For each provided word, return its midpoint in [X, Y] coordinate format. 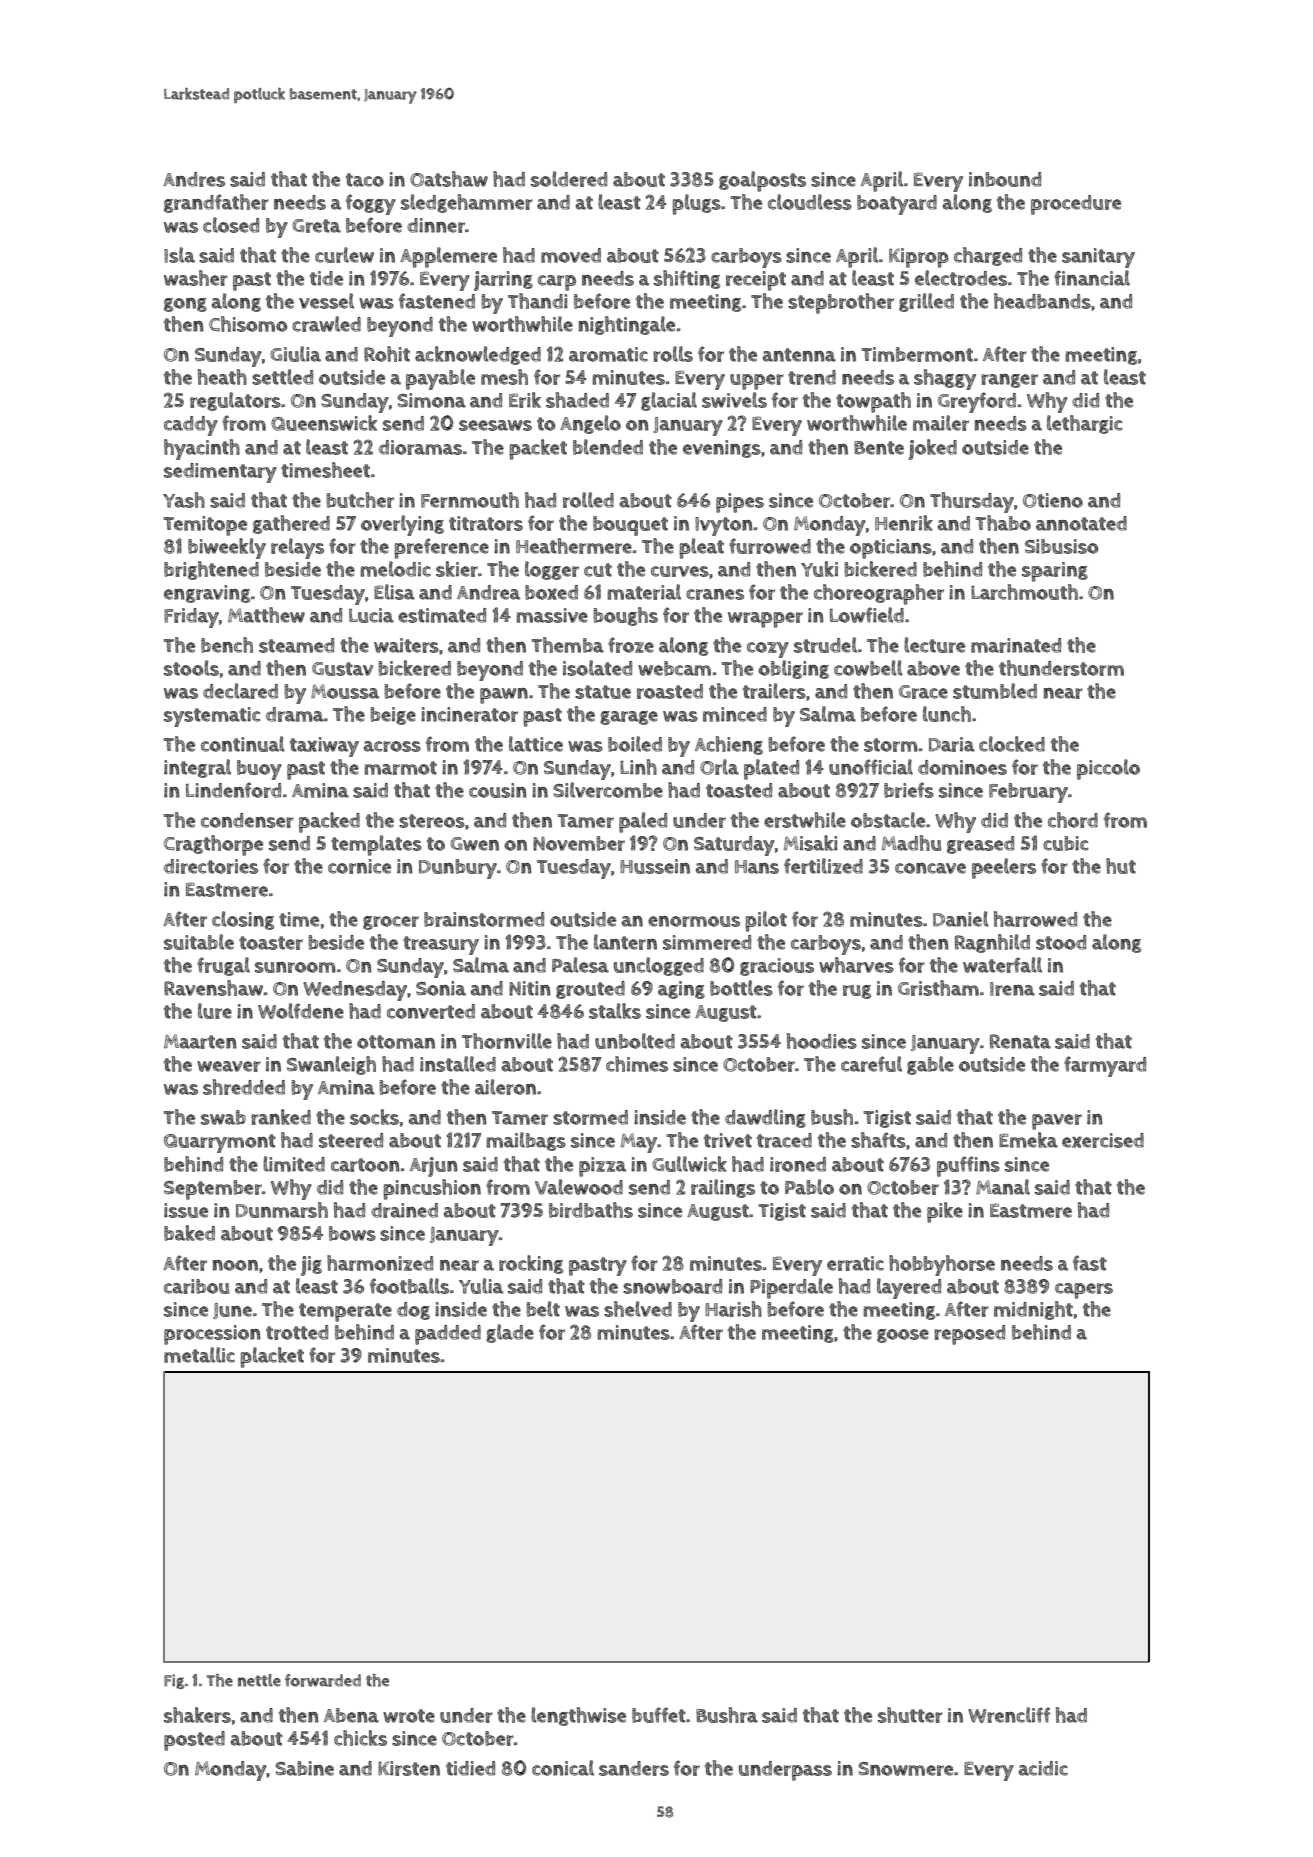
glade [510, 1333]
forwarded [323, 1680]
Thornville [507, 1041]
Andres [194, 179]
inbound [1005, 179]
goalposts [762, 181]
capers [1084, 1291]
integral [197, 768]
